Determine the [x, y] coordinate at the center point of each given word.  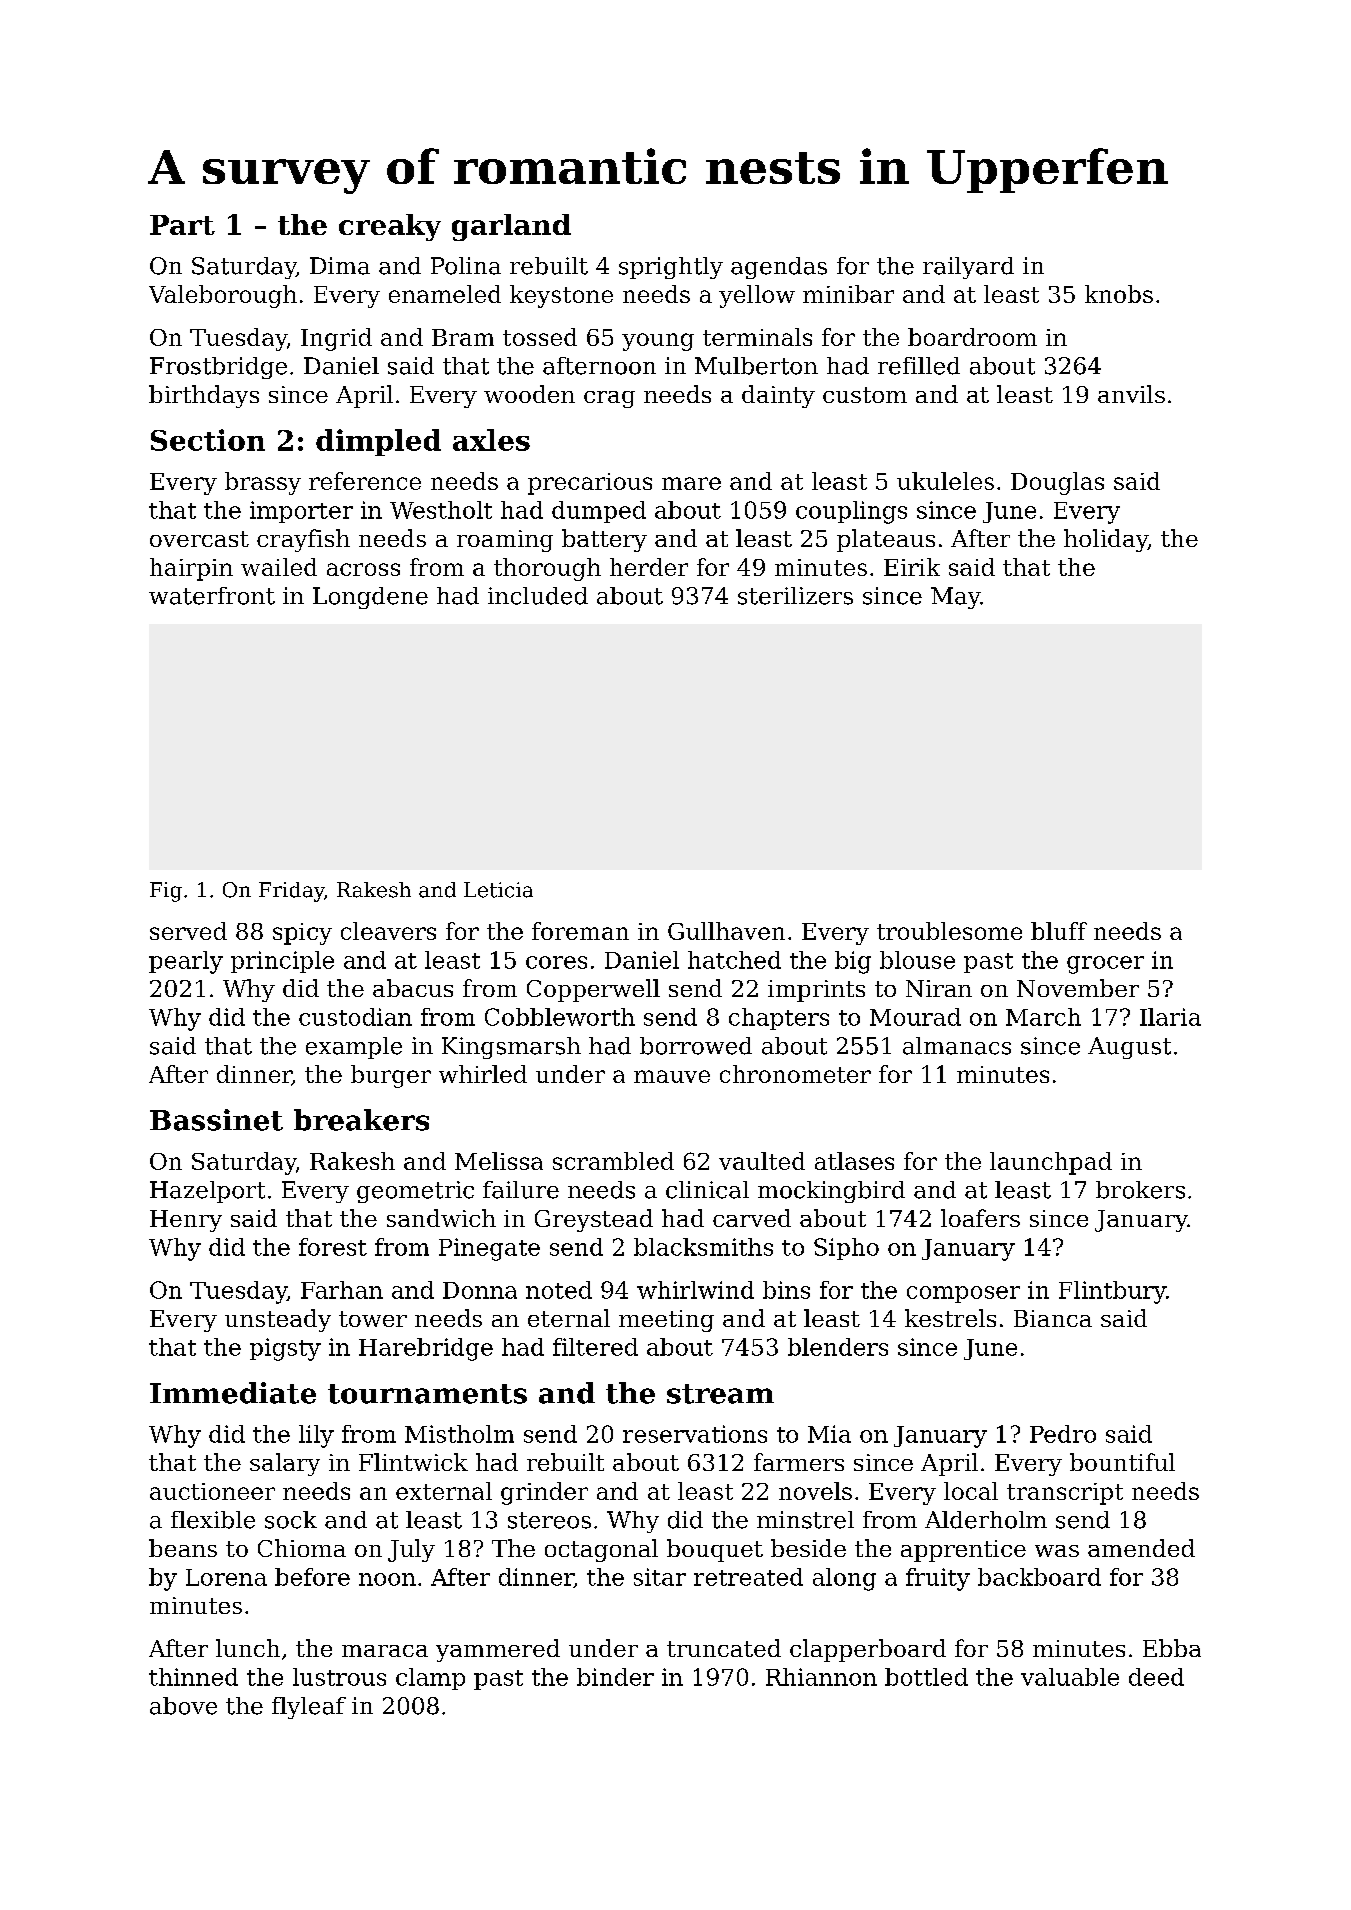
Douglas [1057, 483]
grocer [1105, 965]
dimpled [378, 442]
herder [649, 567]
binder [615, 1677]
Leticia [498, 890]
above [183, 1706]
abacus [413, 988]
